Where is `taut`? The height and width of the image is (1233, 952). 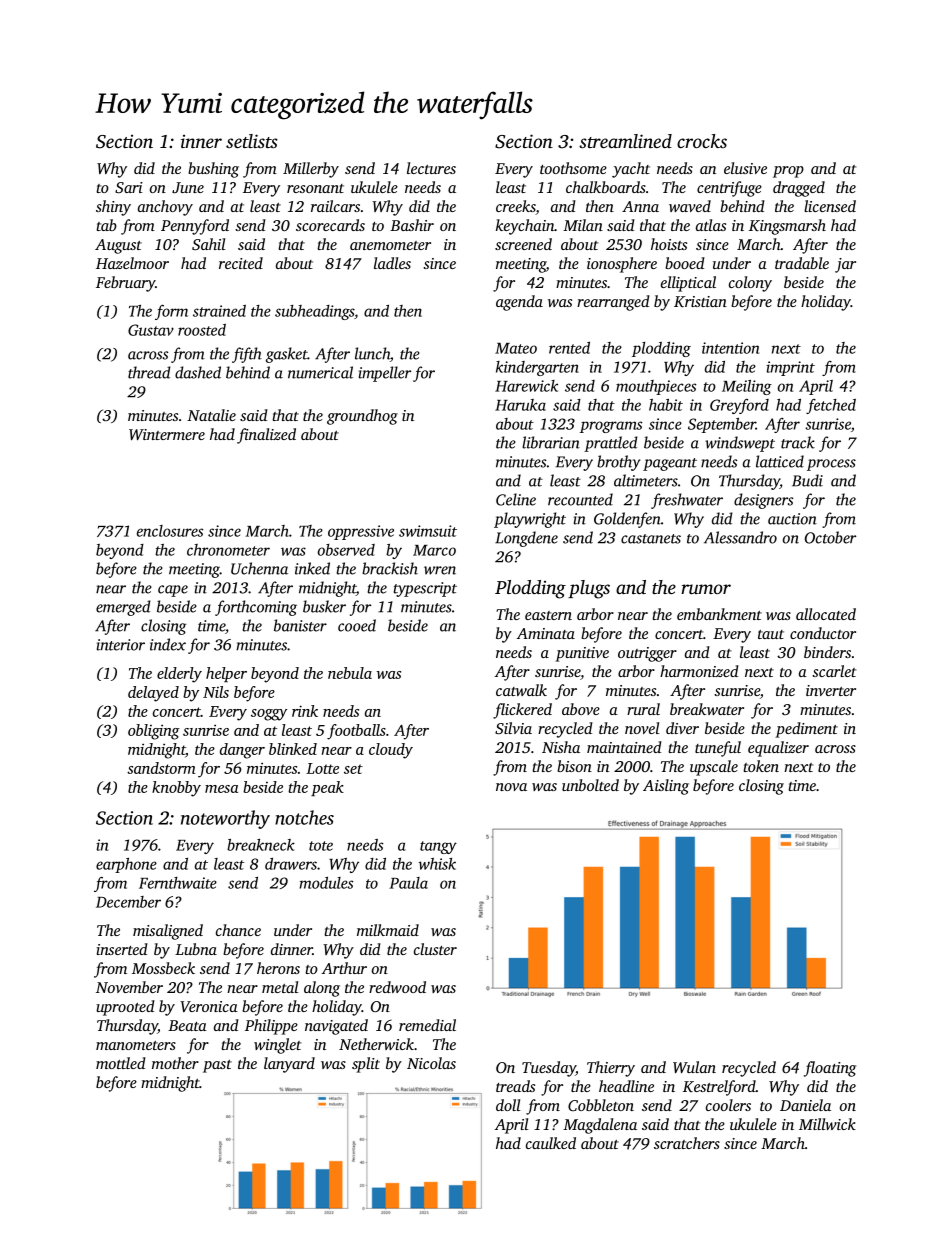
taut is located at coordinates (771, 634).
